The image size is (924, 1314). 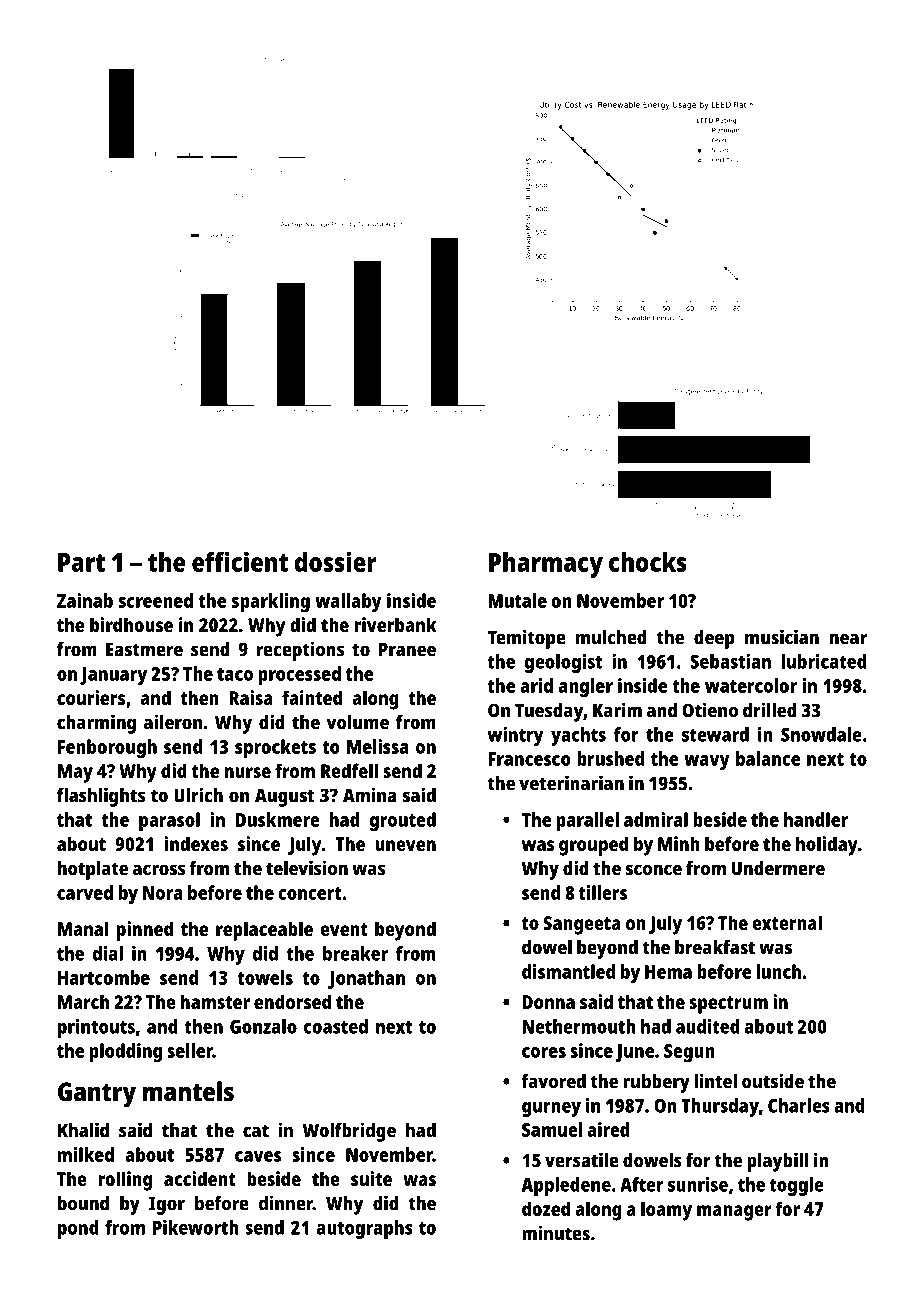 I want to click on veterinarian, so click(x=571, y=783).
